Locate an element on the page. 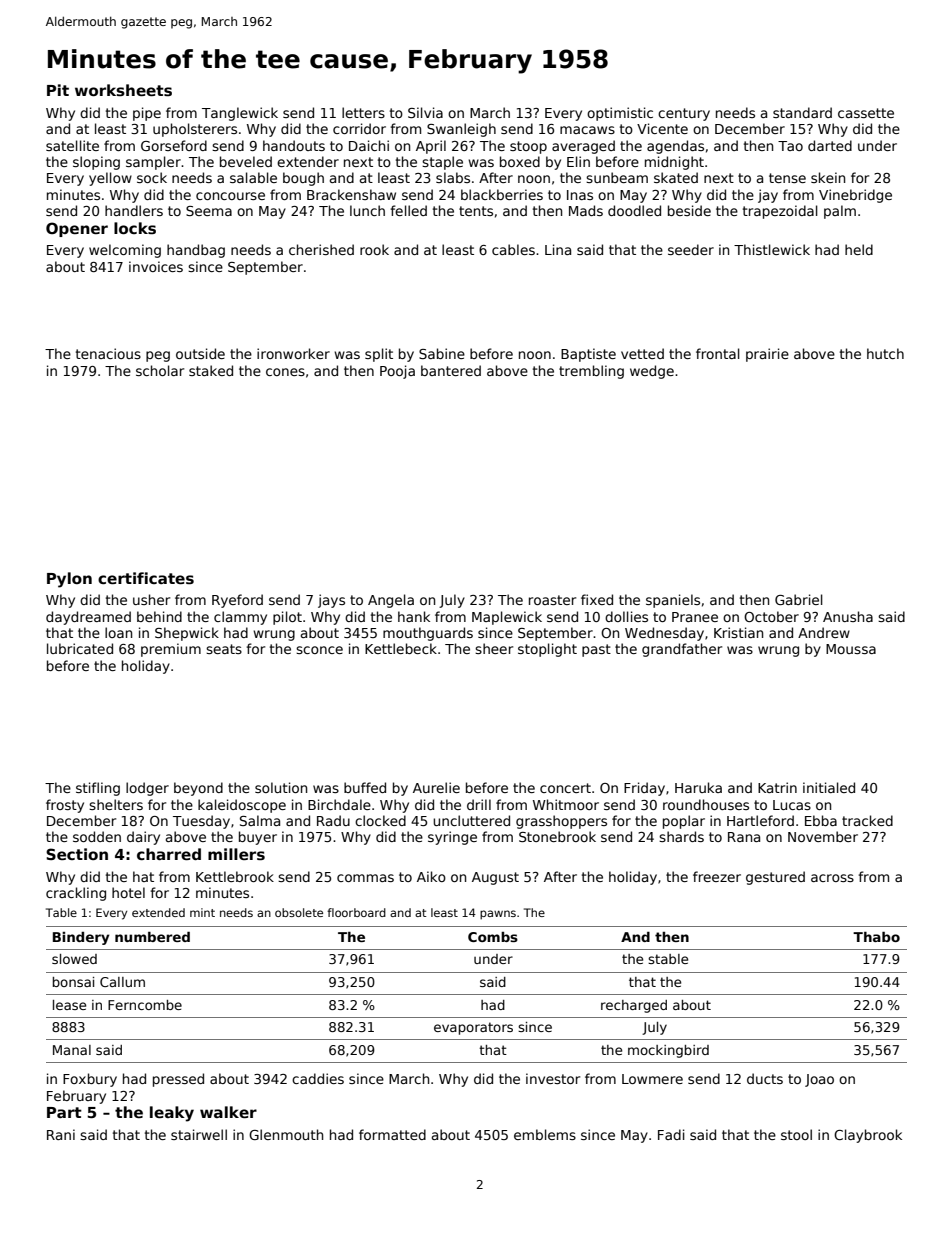  Silvia is located at coordinates (425, 112).
